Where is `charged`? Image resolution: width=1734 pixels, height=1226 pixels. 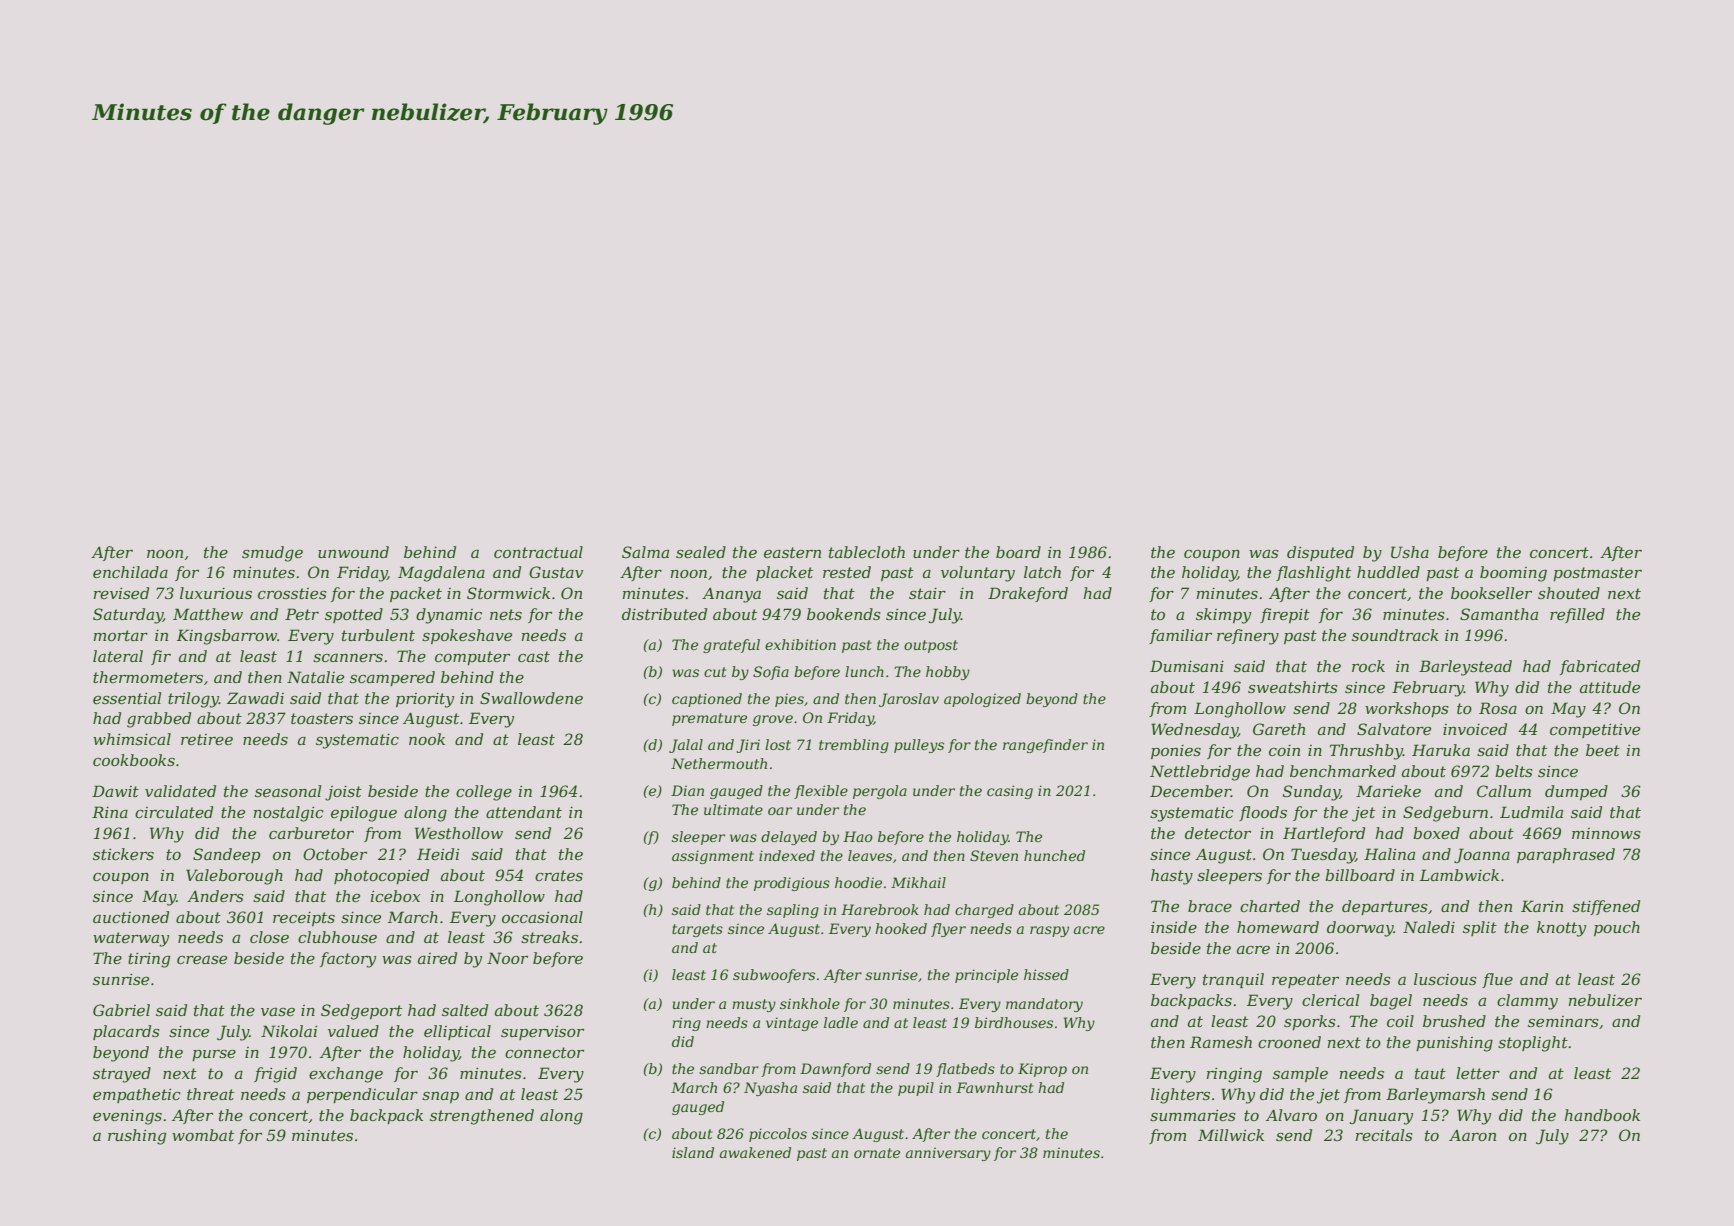
charged is located at coordinates (984, 911).
